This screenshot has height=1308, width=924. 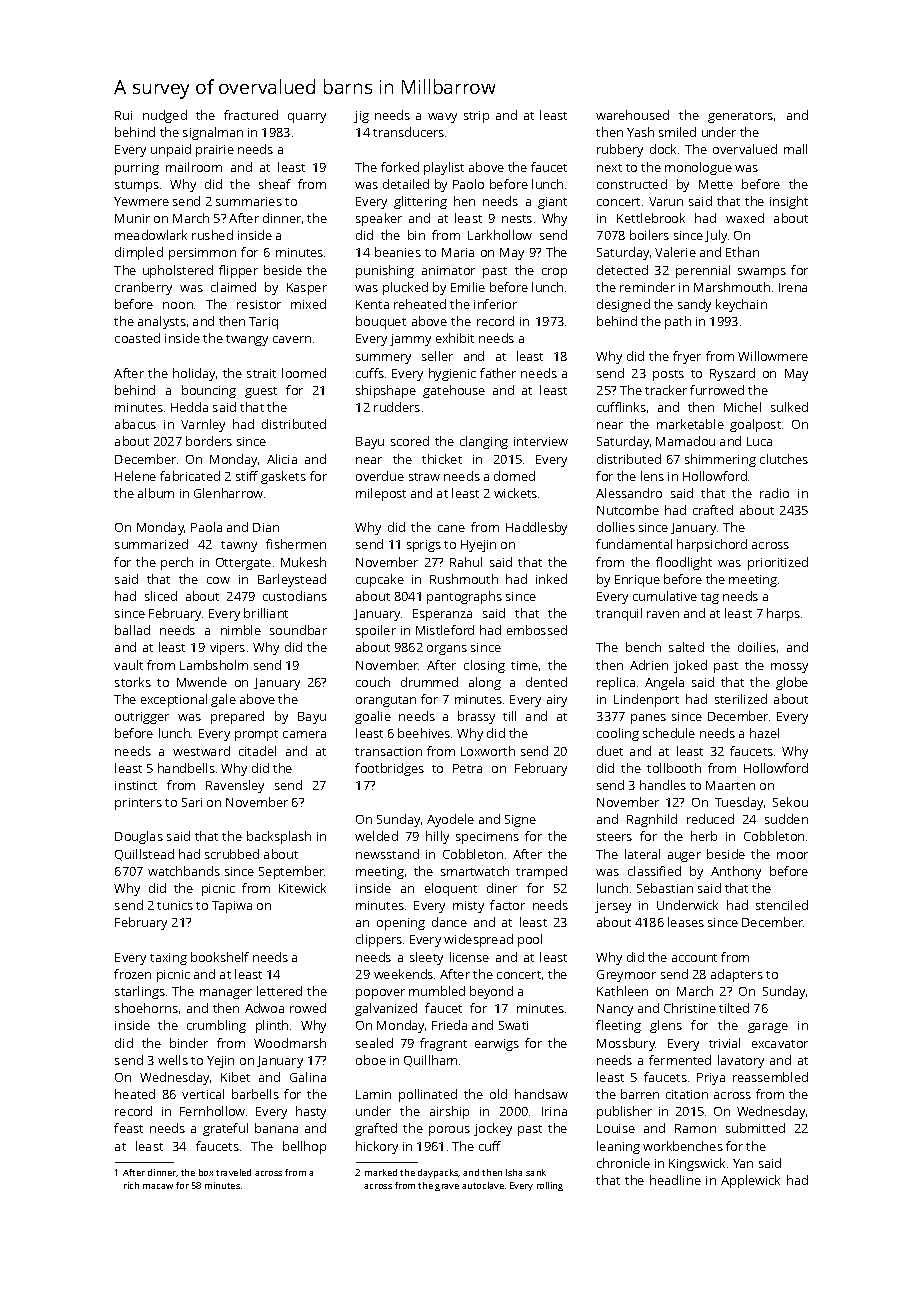 I want to click on hilly, so click(x=437, y=837).
